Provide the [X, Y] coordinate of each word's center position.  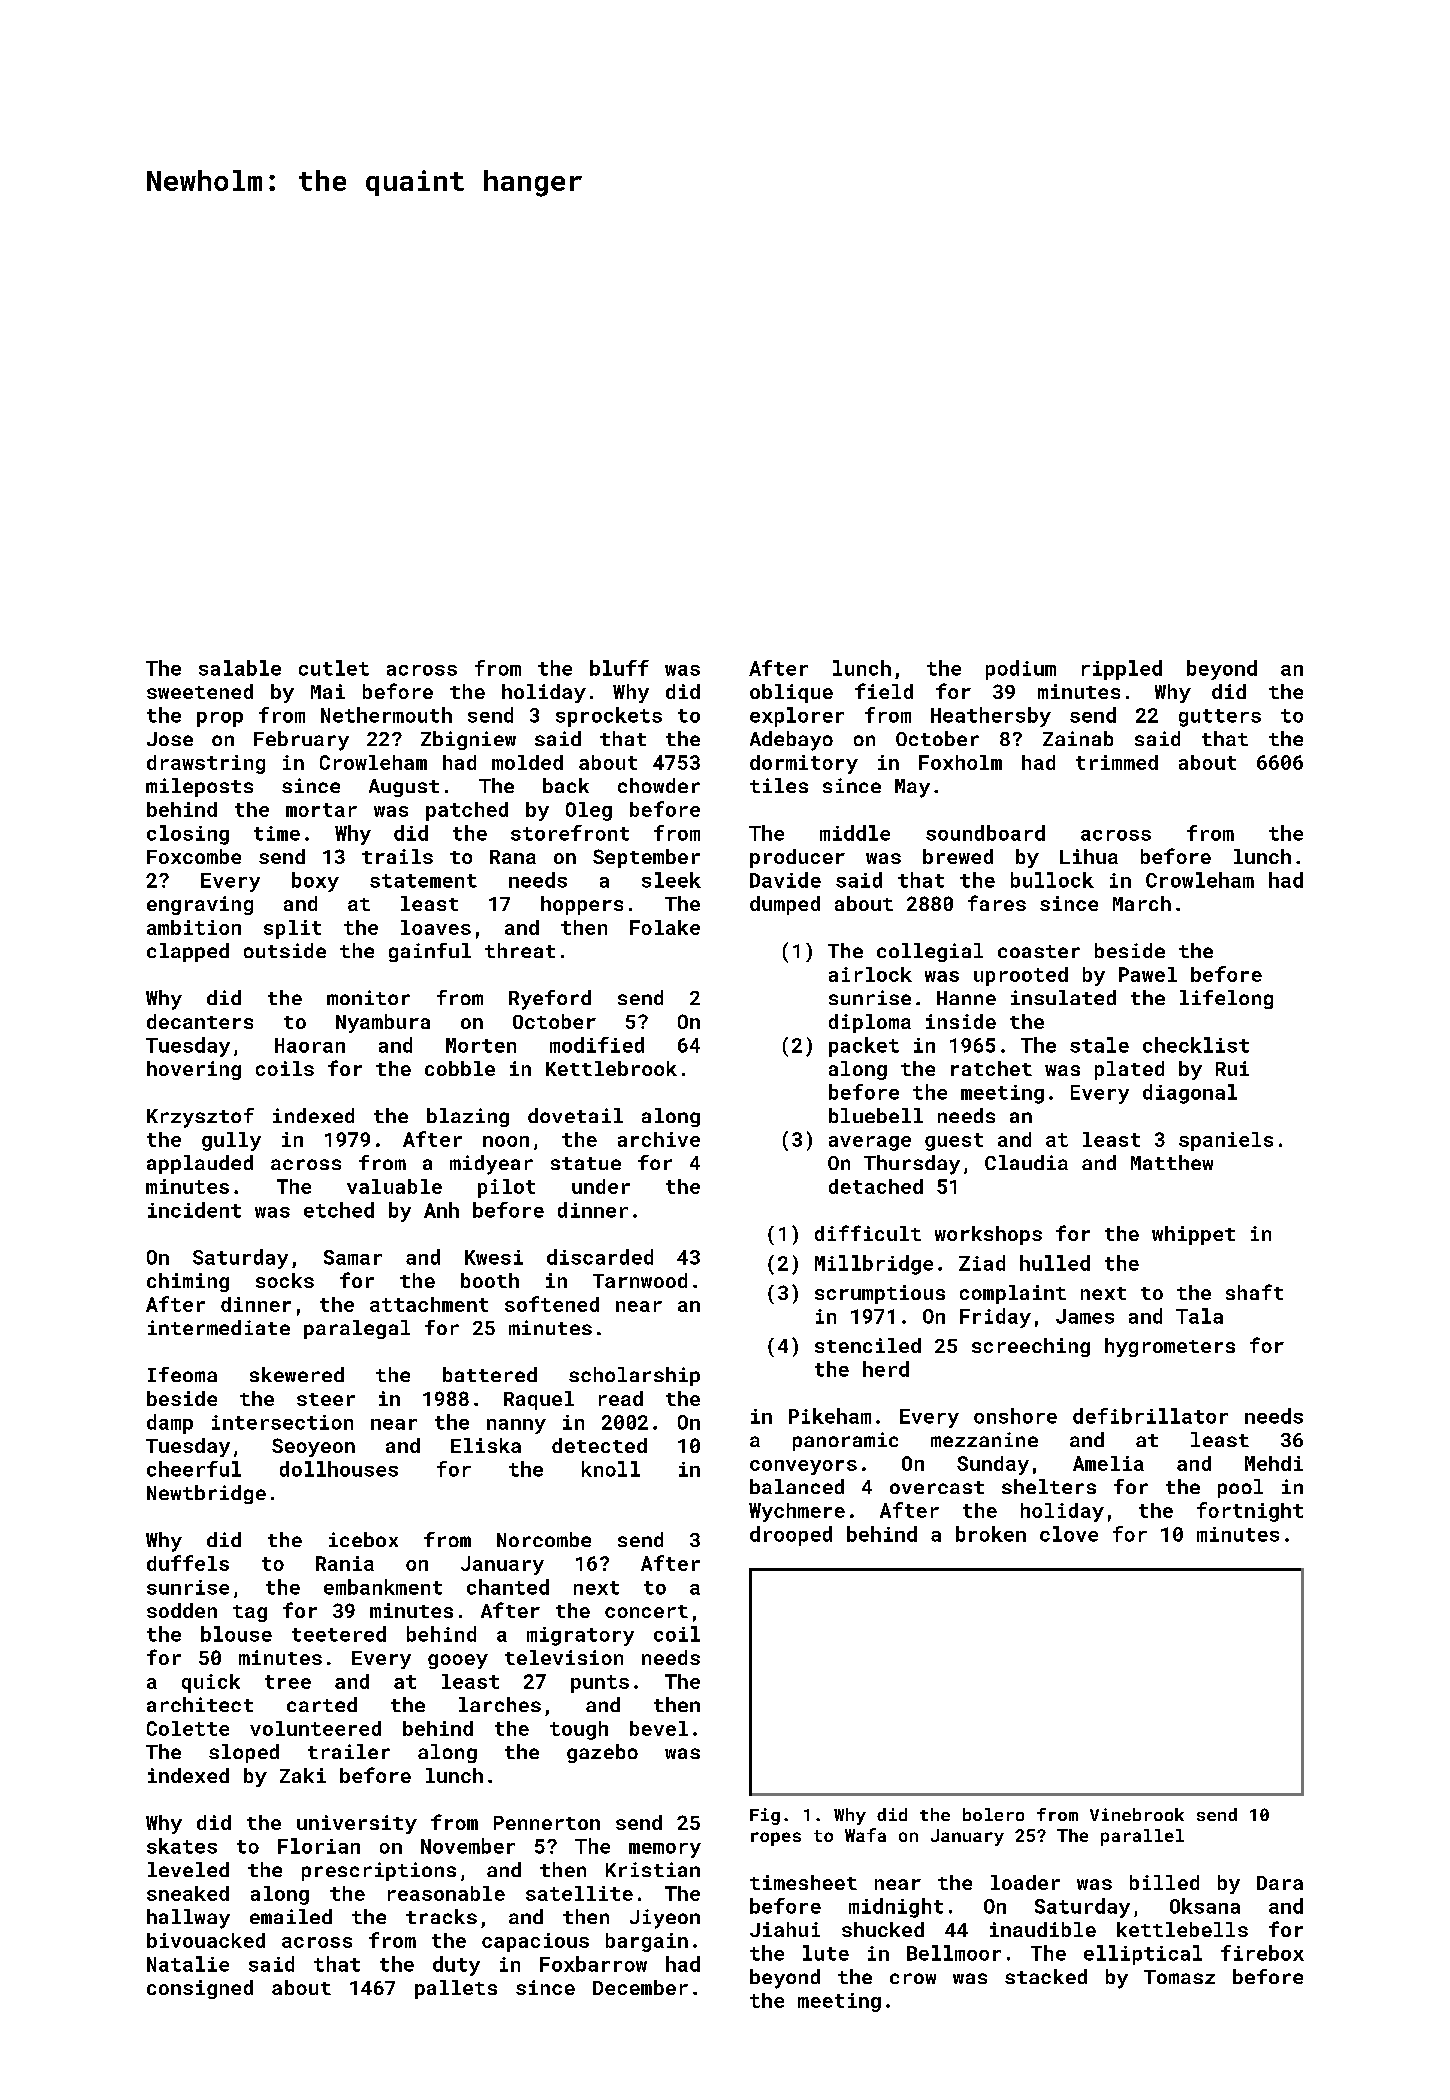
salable [240, 668]
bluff [619, 668]
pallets [456, 1989]
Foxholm [960, 762]
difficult [868, 1233]
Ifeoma [182, 1374]
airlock [870, 974]
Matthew [1172, 1162]
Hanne [966, 998]
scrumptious [880, 1294]
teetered [339, 1634]
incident [194, 1210]
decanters [200, 1021]
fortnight [1250, 1512]
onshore [1015, 1416]
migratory [580, 1636]
